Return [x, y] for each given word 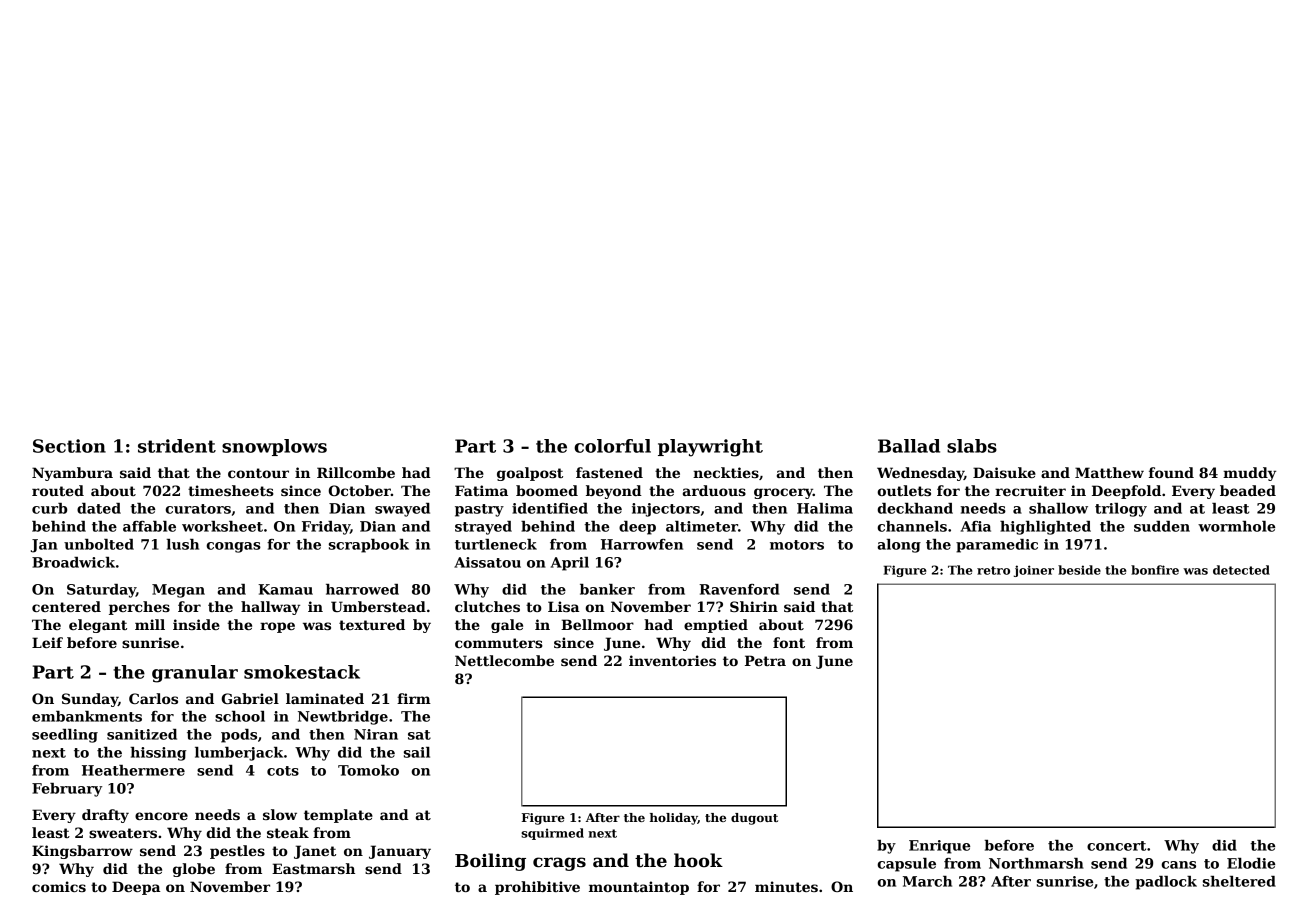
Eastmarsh [313, 868]
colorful [612, 446]
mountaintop [639, 888]
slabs [972, 446]
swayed [402, 510]
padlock [1166, 883]
